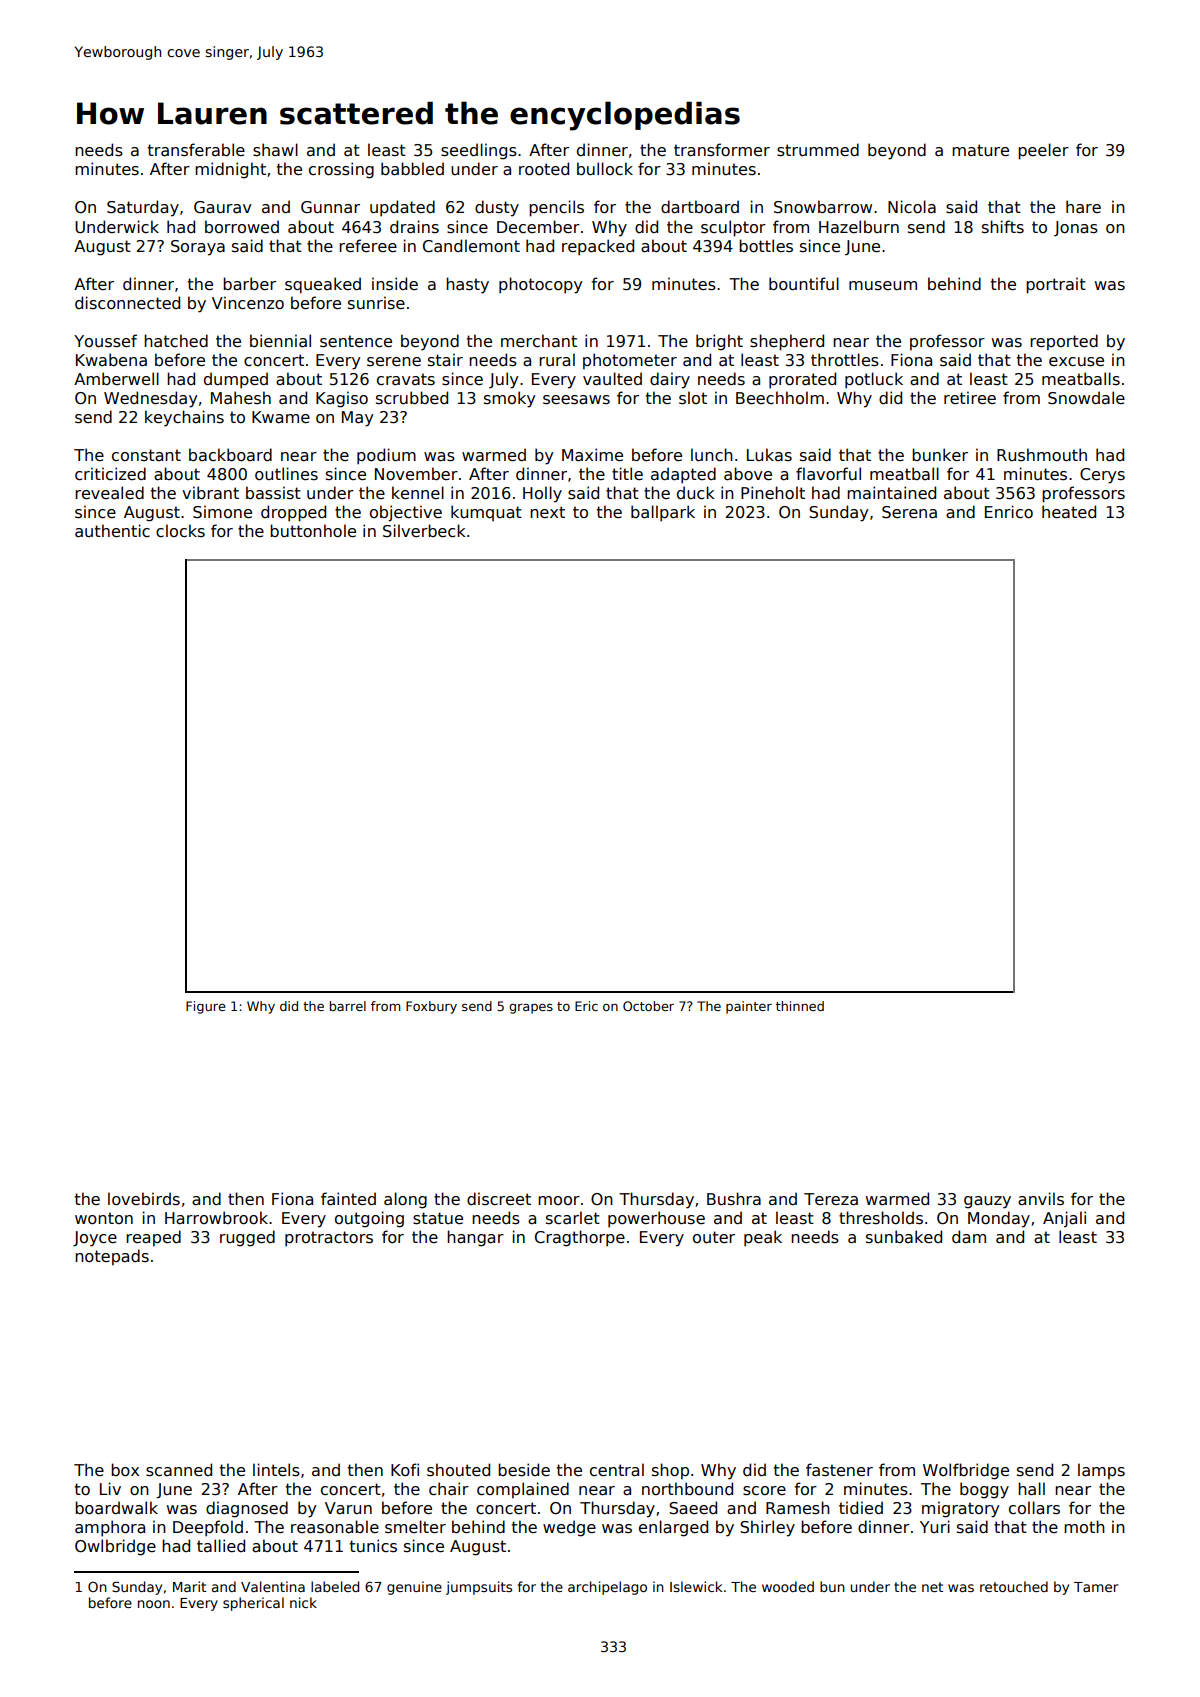 This screenshot has height=1697, width=1200. What do you see at coordinates (116, 378) in the screenshot?
I see `Amberwell` at bounding box center [116, 378].
